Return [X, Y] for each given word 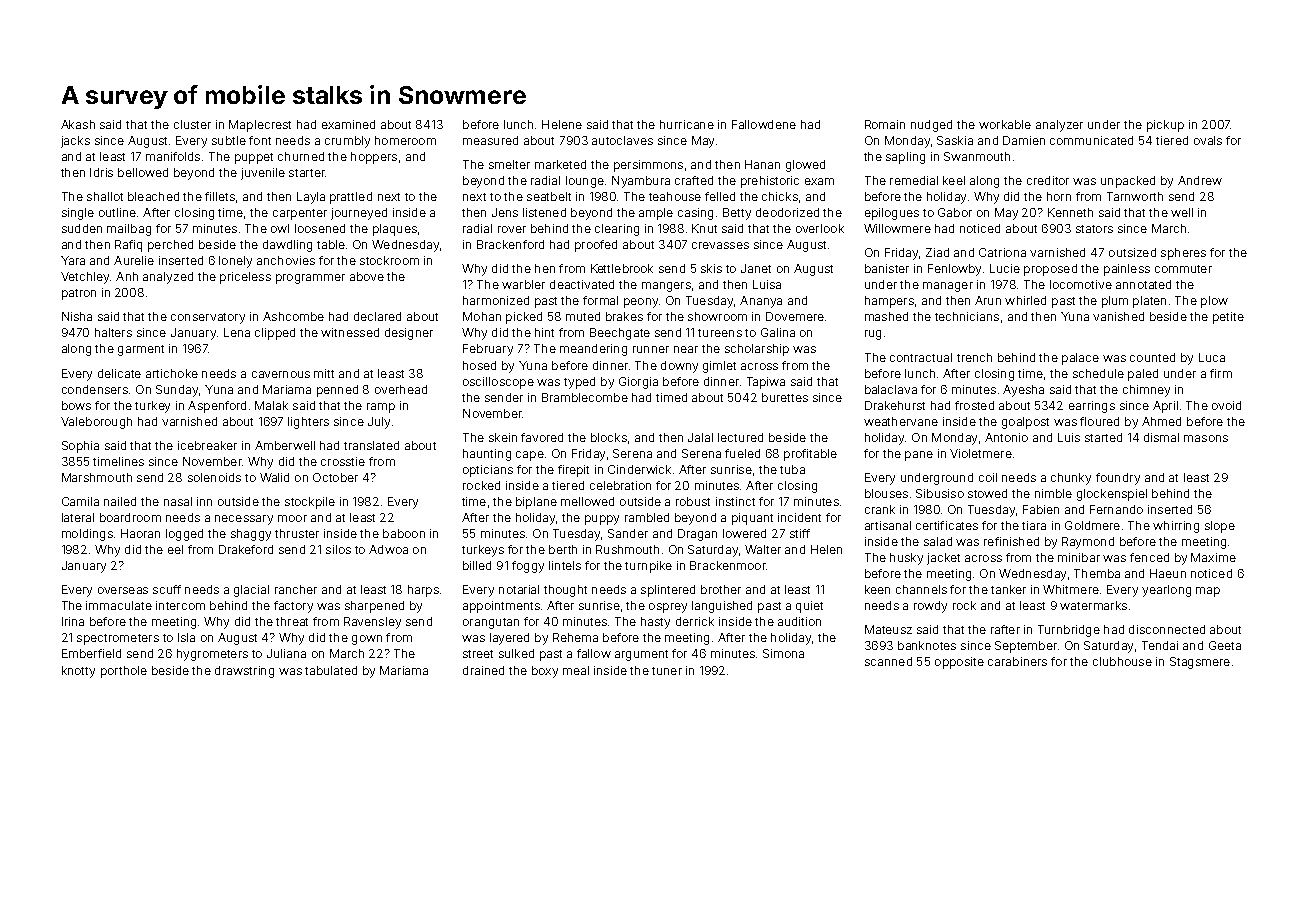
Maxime [1213, 557]
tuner [667, 671]
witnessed [350, 332]
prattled [351, 198]
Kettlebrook [622, 268]
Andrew [1200, 180]
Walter [763, 549]
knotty [78, 672]
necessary [244, 520]
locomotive [1081, 284]
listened [544, 212]
